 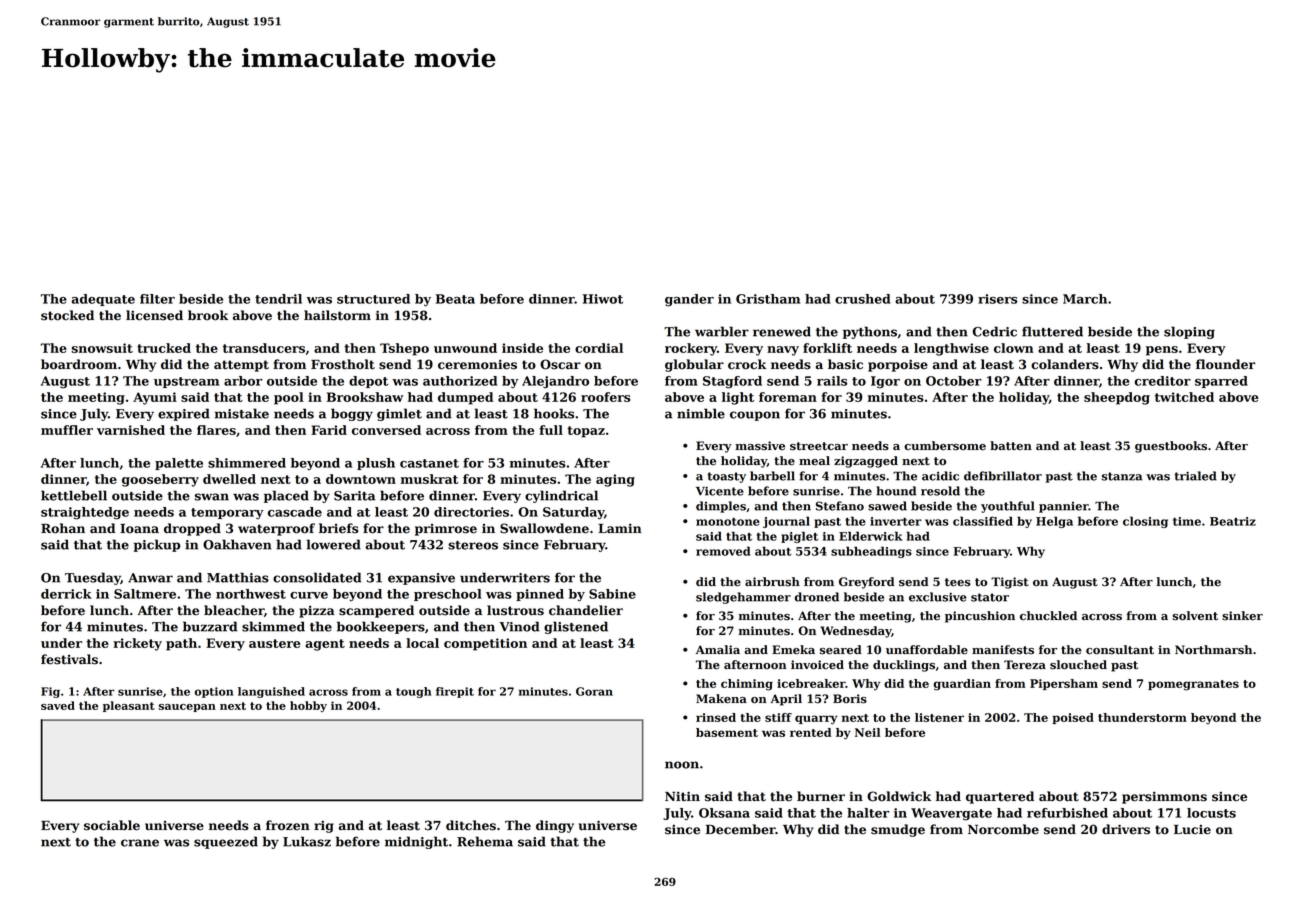 I want to click on saucepan, so click(x=187, y=708).
